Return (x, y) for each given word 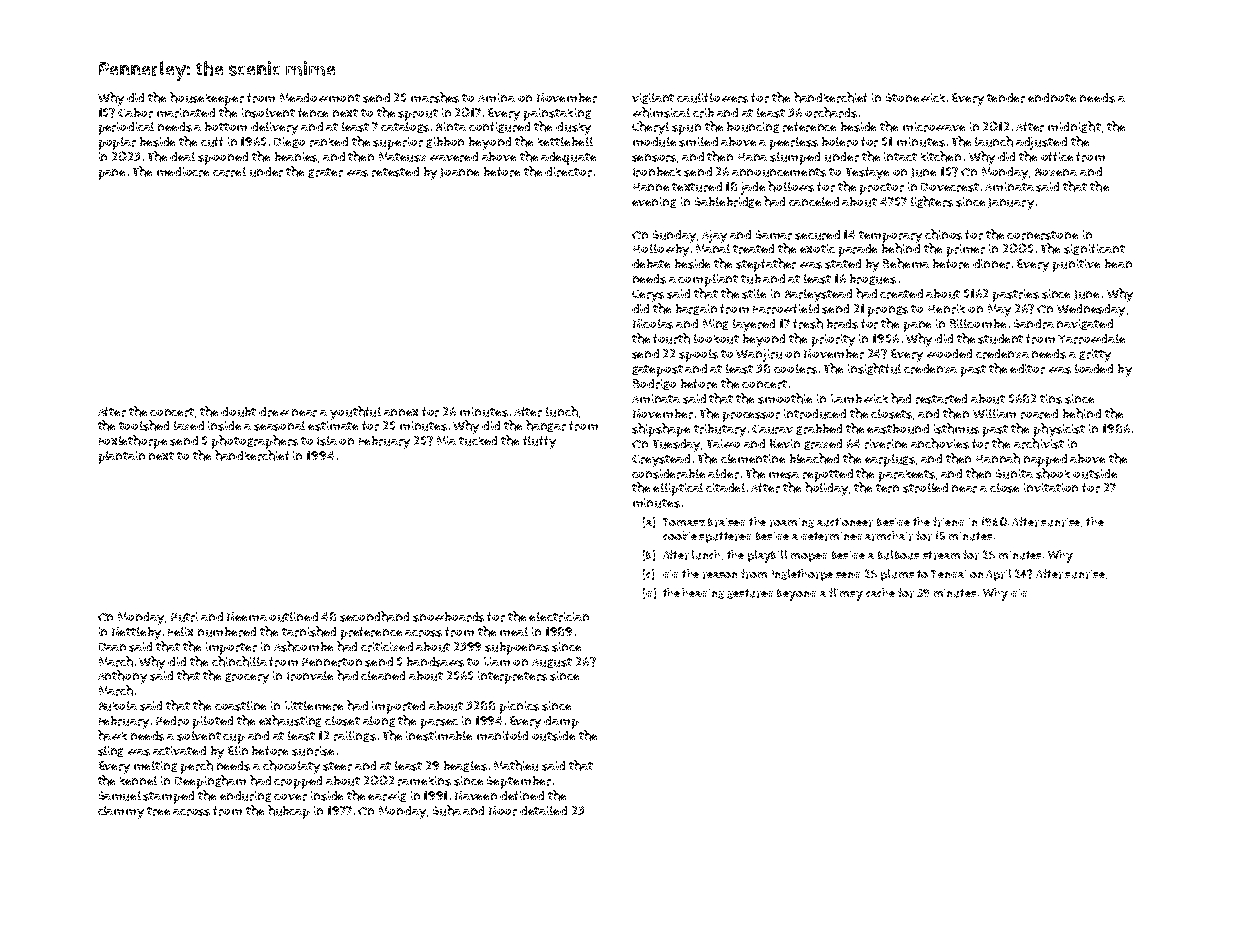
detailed (543, 810)
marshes (435, 97)
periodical (126, 128)
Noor (503, 811)
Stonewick (915, 97)
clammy (121, 812)
